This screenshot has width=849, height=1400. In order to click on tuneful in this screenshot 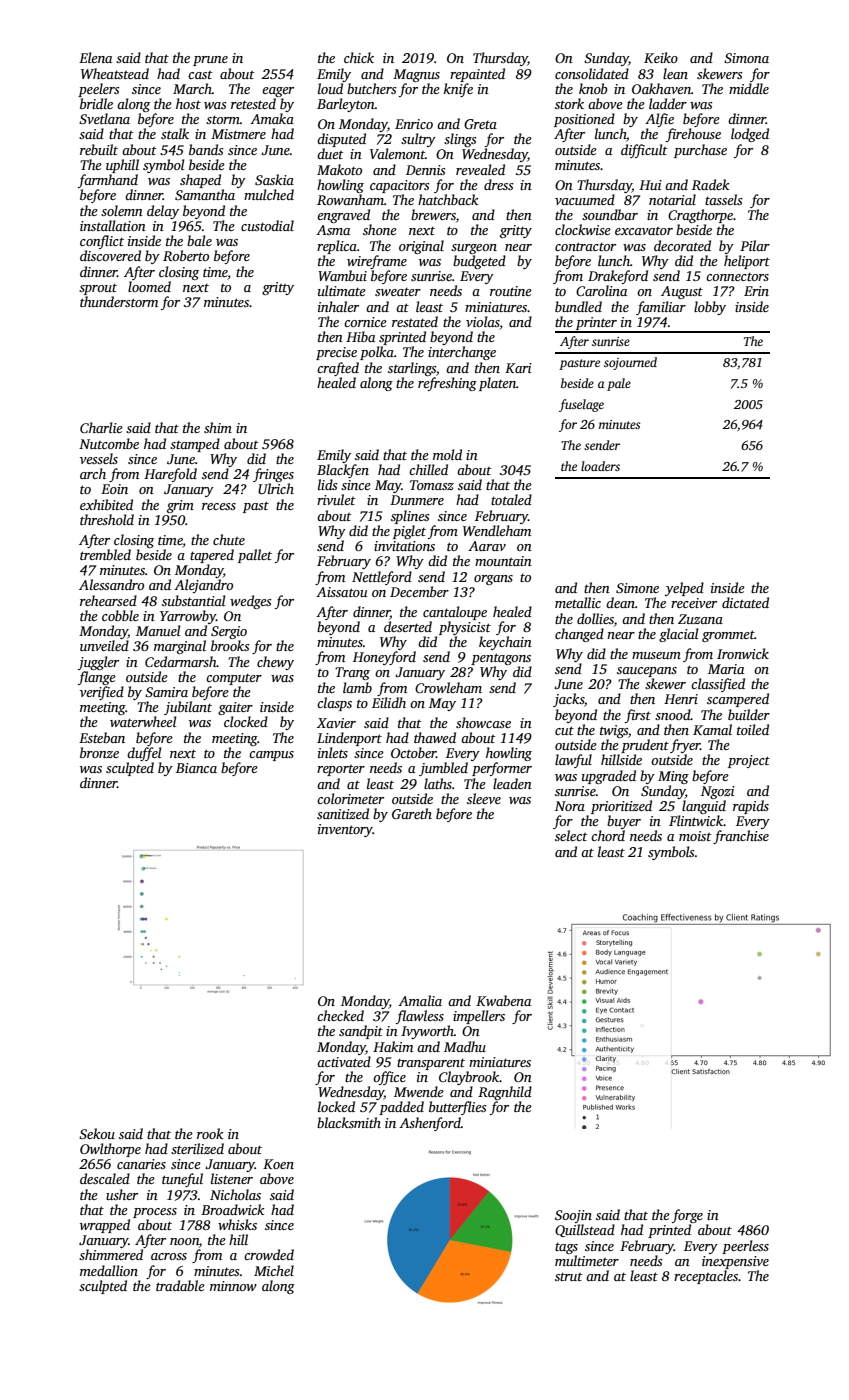, I will do `click(182, 1180)`.
